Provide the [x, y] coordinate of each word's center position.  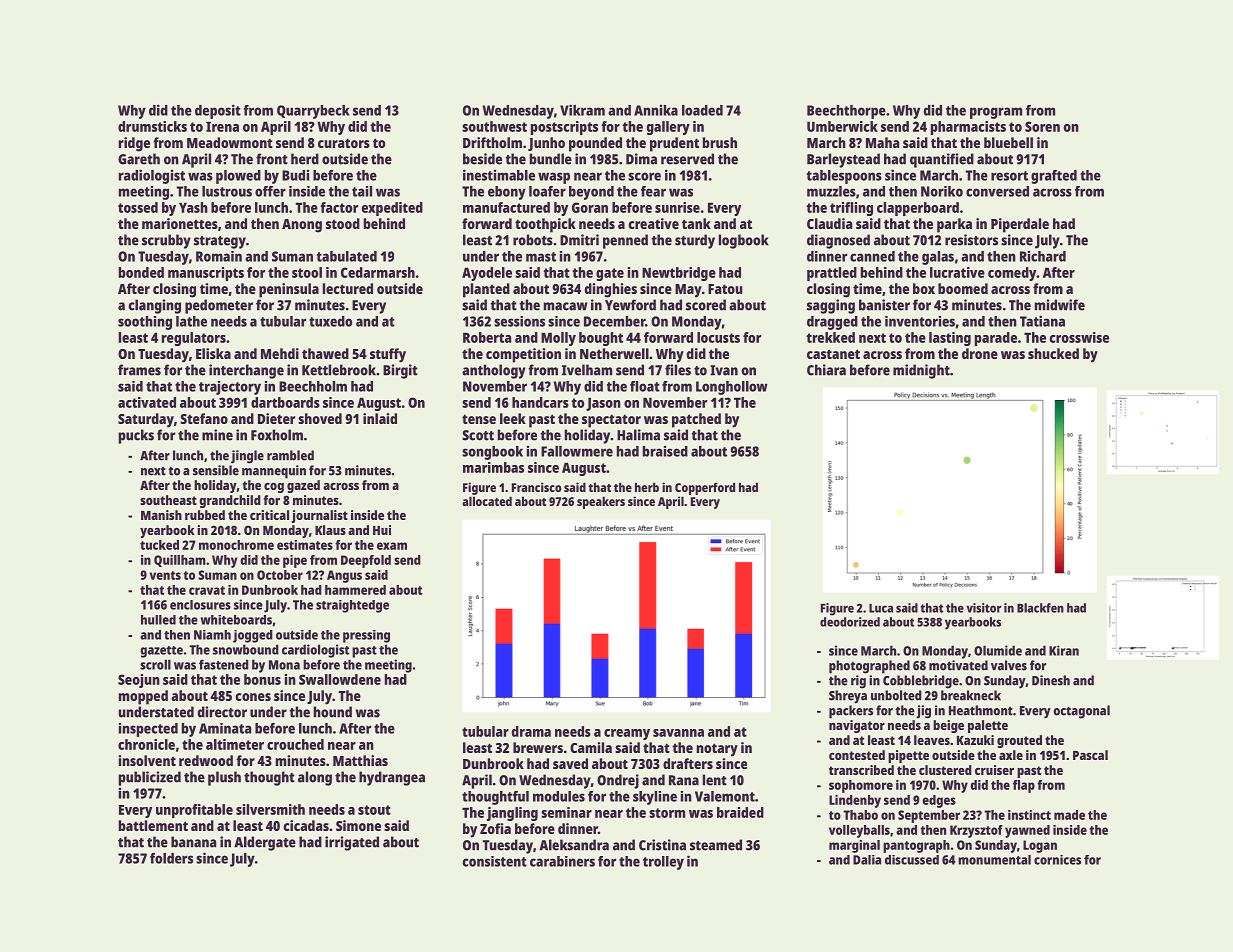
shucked [1053, 353]
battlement [153, 825]
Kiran [1064, 650]
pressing [366, 636]
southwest [494, 126]
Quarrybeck [313, 112]
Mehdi [280, 353]
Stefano [204, 418]
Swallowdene [340, 679]
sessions [519, 321]
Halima [638, 435]
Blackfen [1040, 608]
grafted [1054, 177]
